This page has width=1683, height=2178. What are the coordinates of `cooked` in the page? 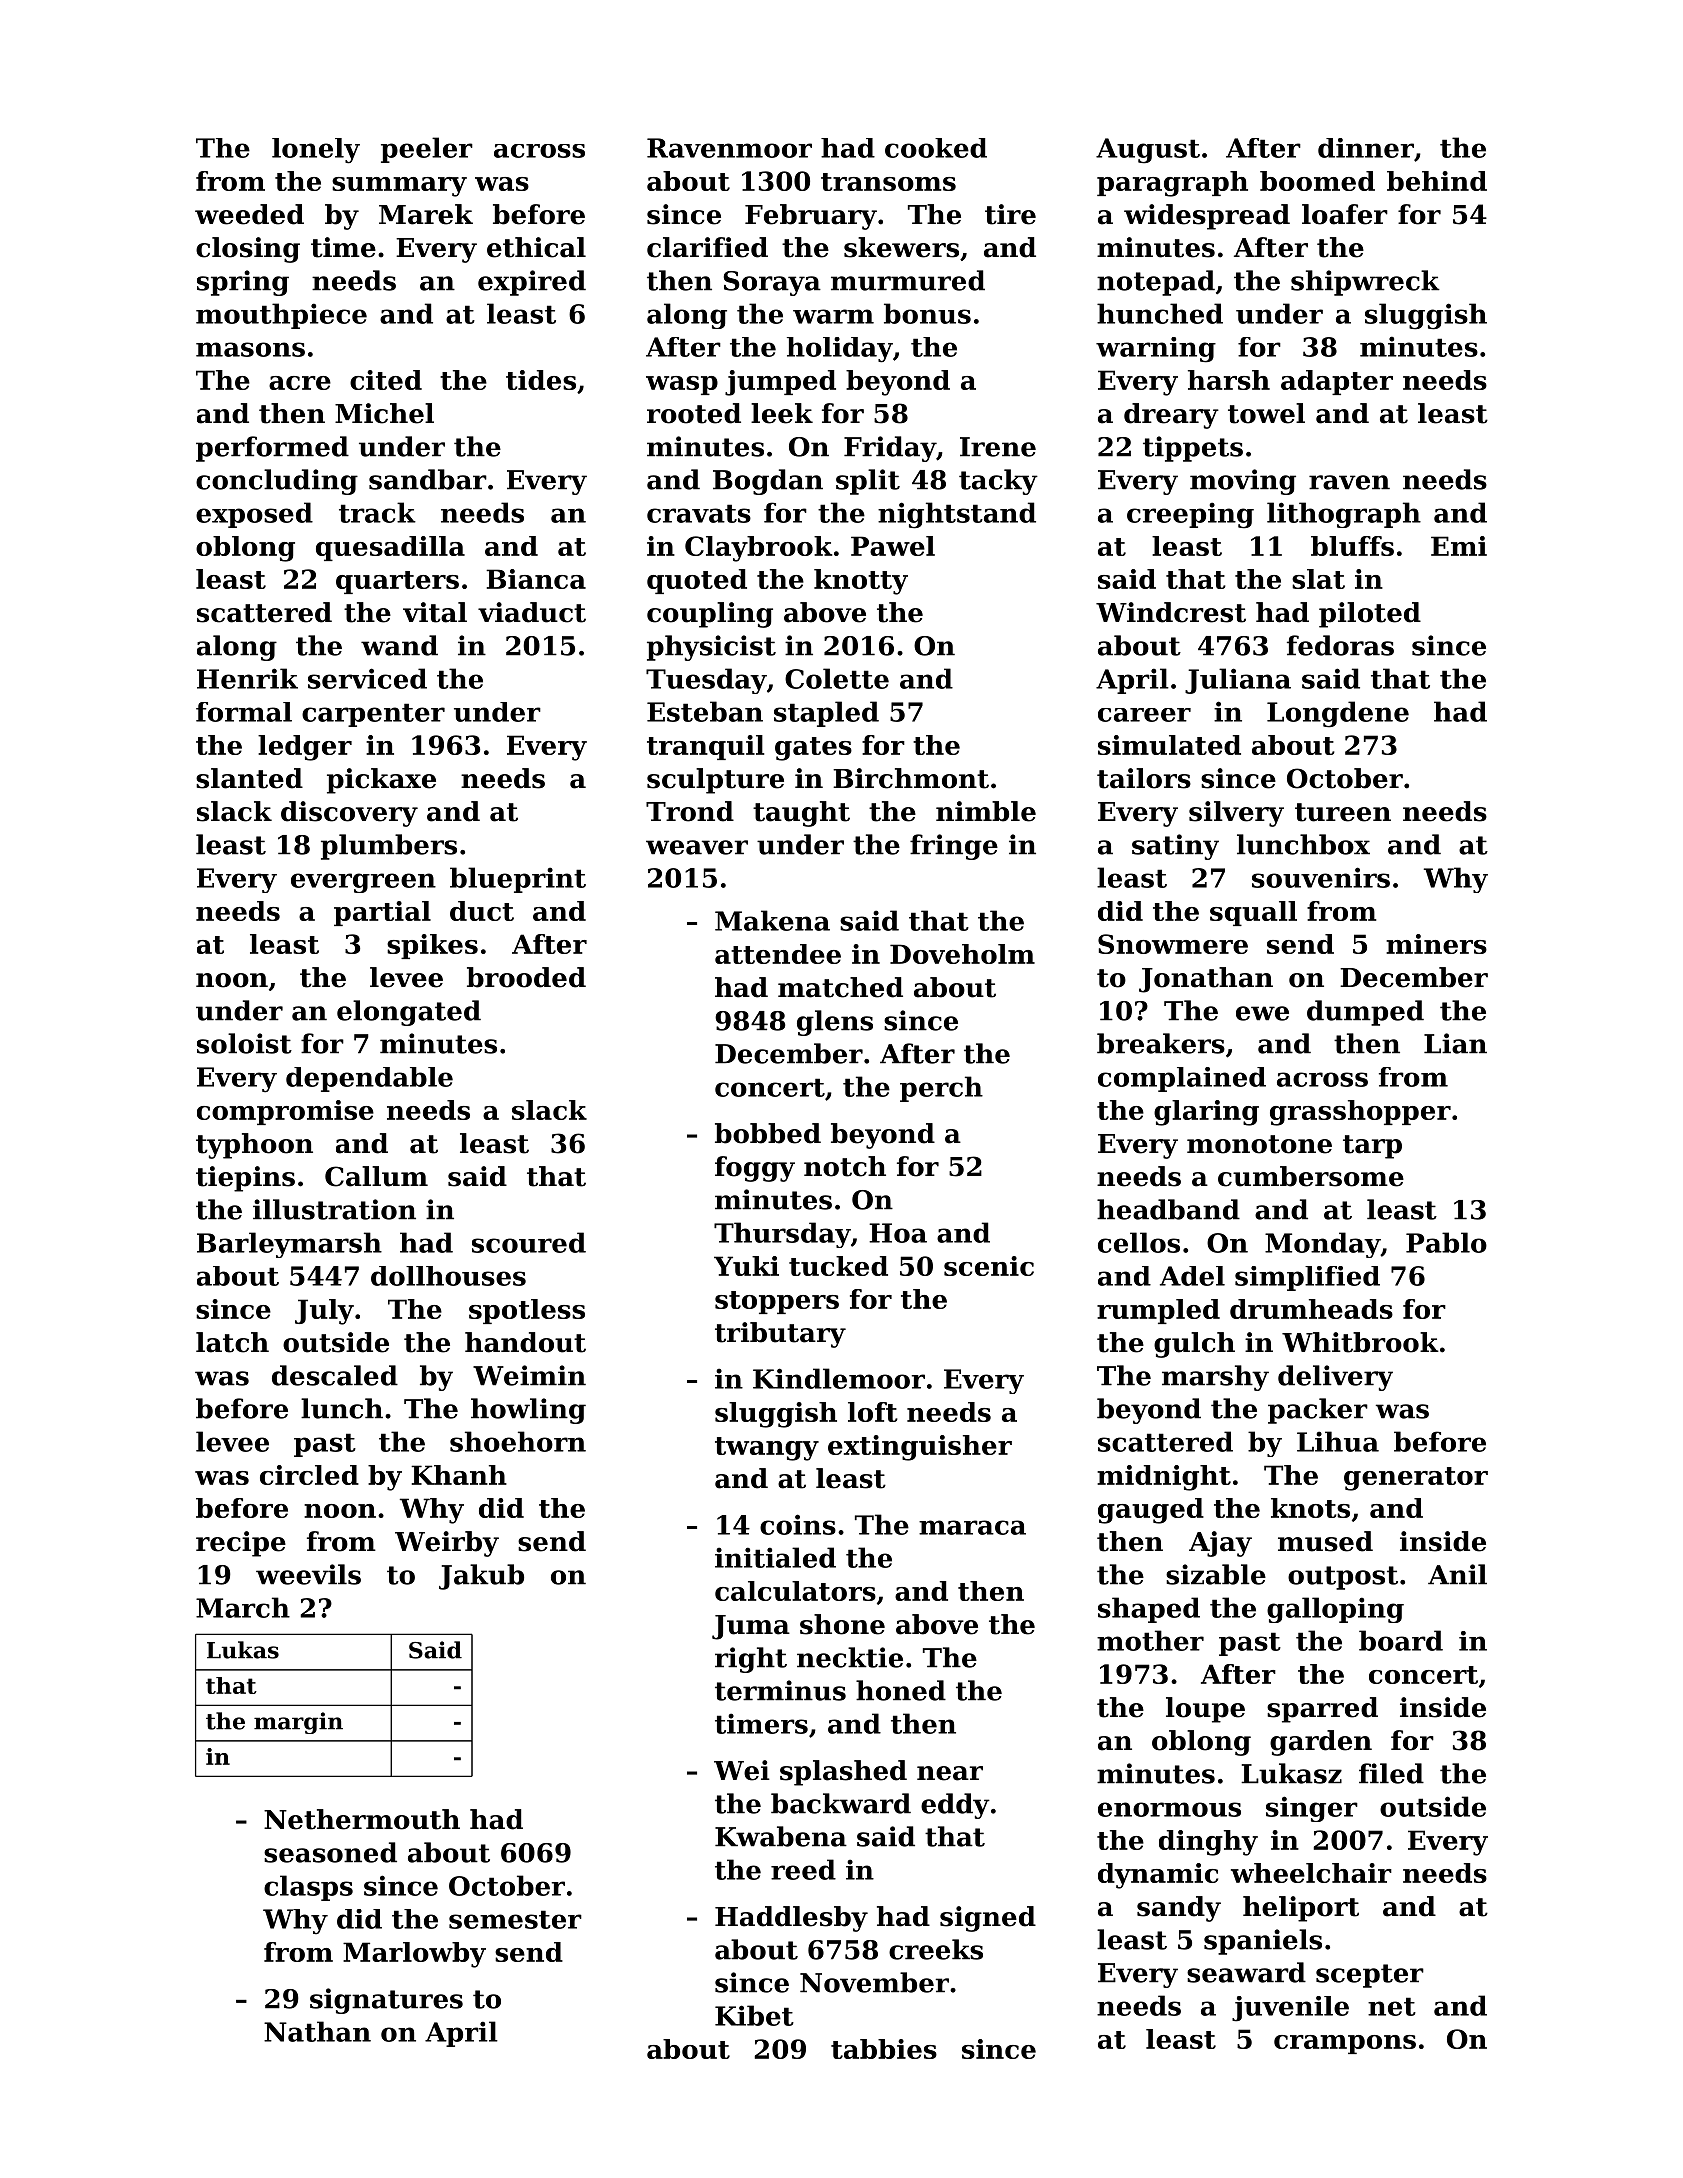 It's located at (936, 148).
